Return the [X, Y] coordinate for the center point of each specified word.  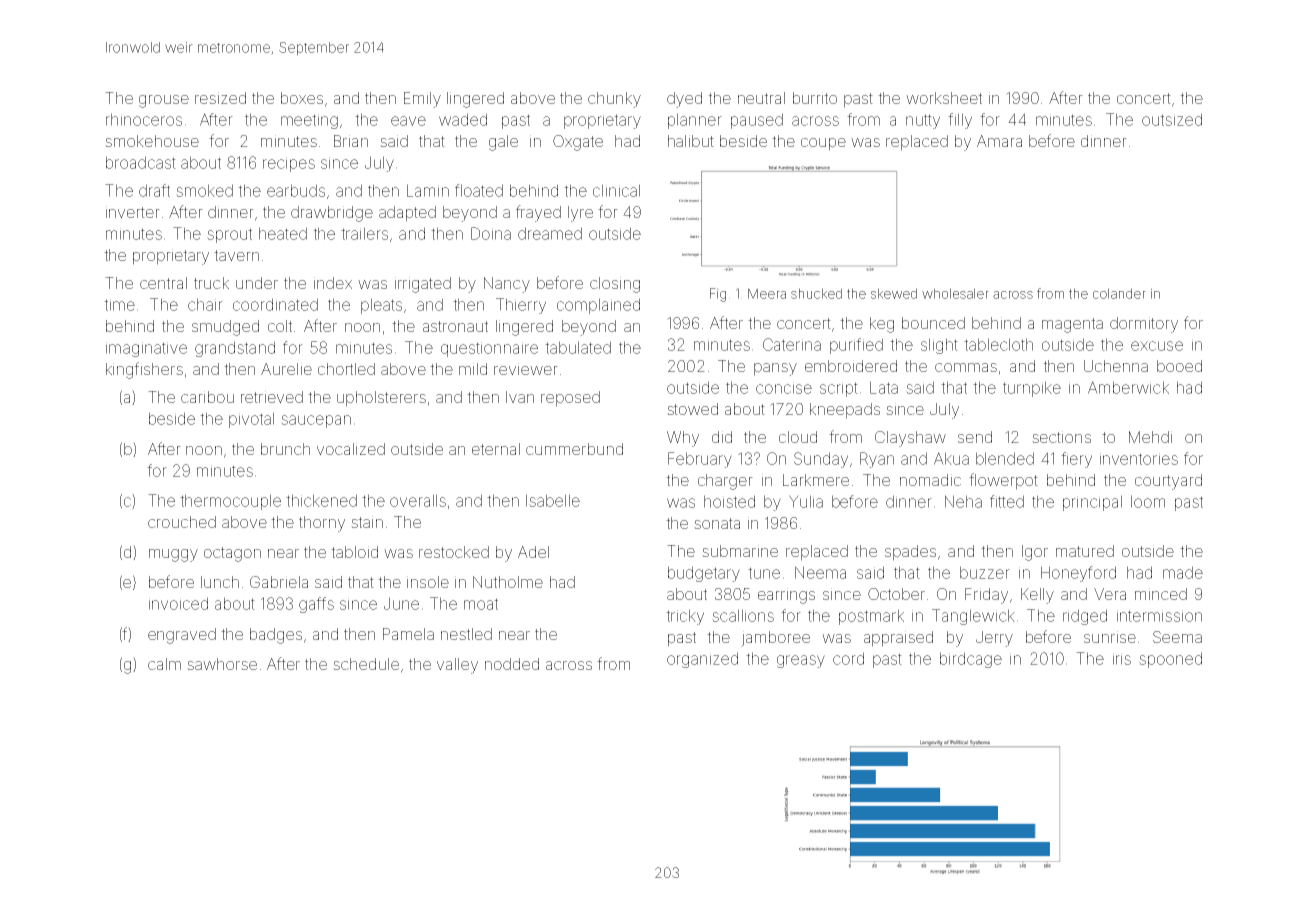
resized [220, 98]
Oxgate [578, 143]
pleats [381, 306]
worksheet [944, 98]
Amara [999, 141]
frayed [538, 213]
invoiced [178, 603]
